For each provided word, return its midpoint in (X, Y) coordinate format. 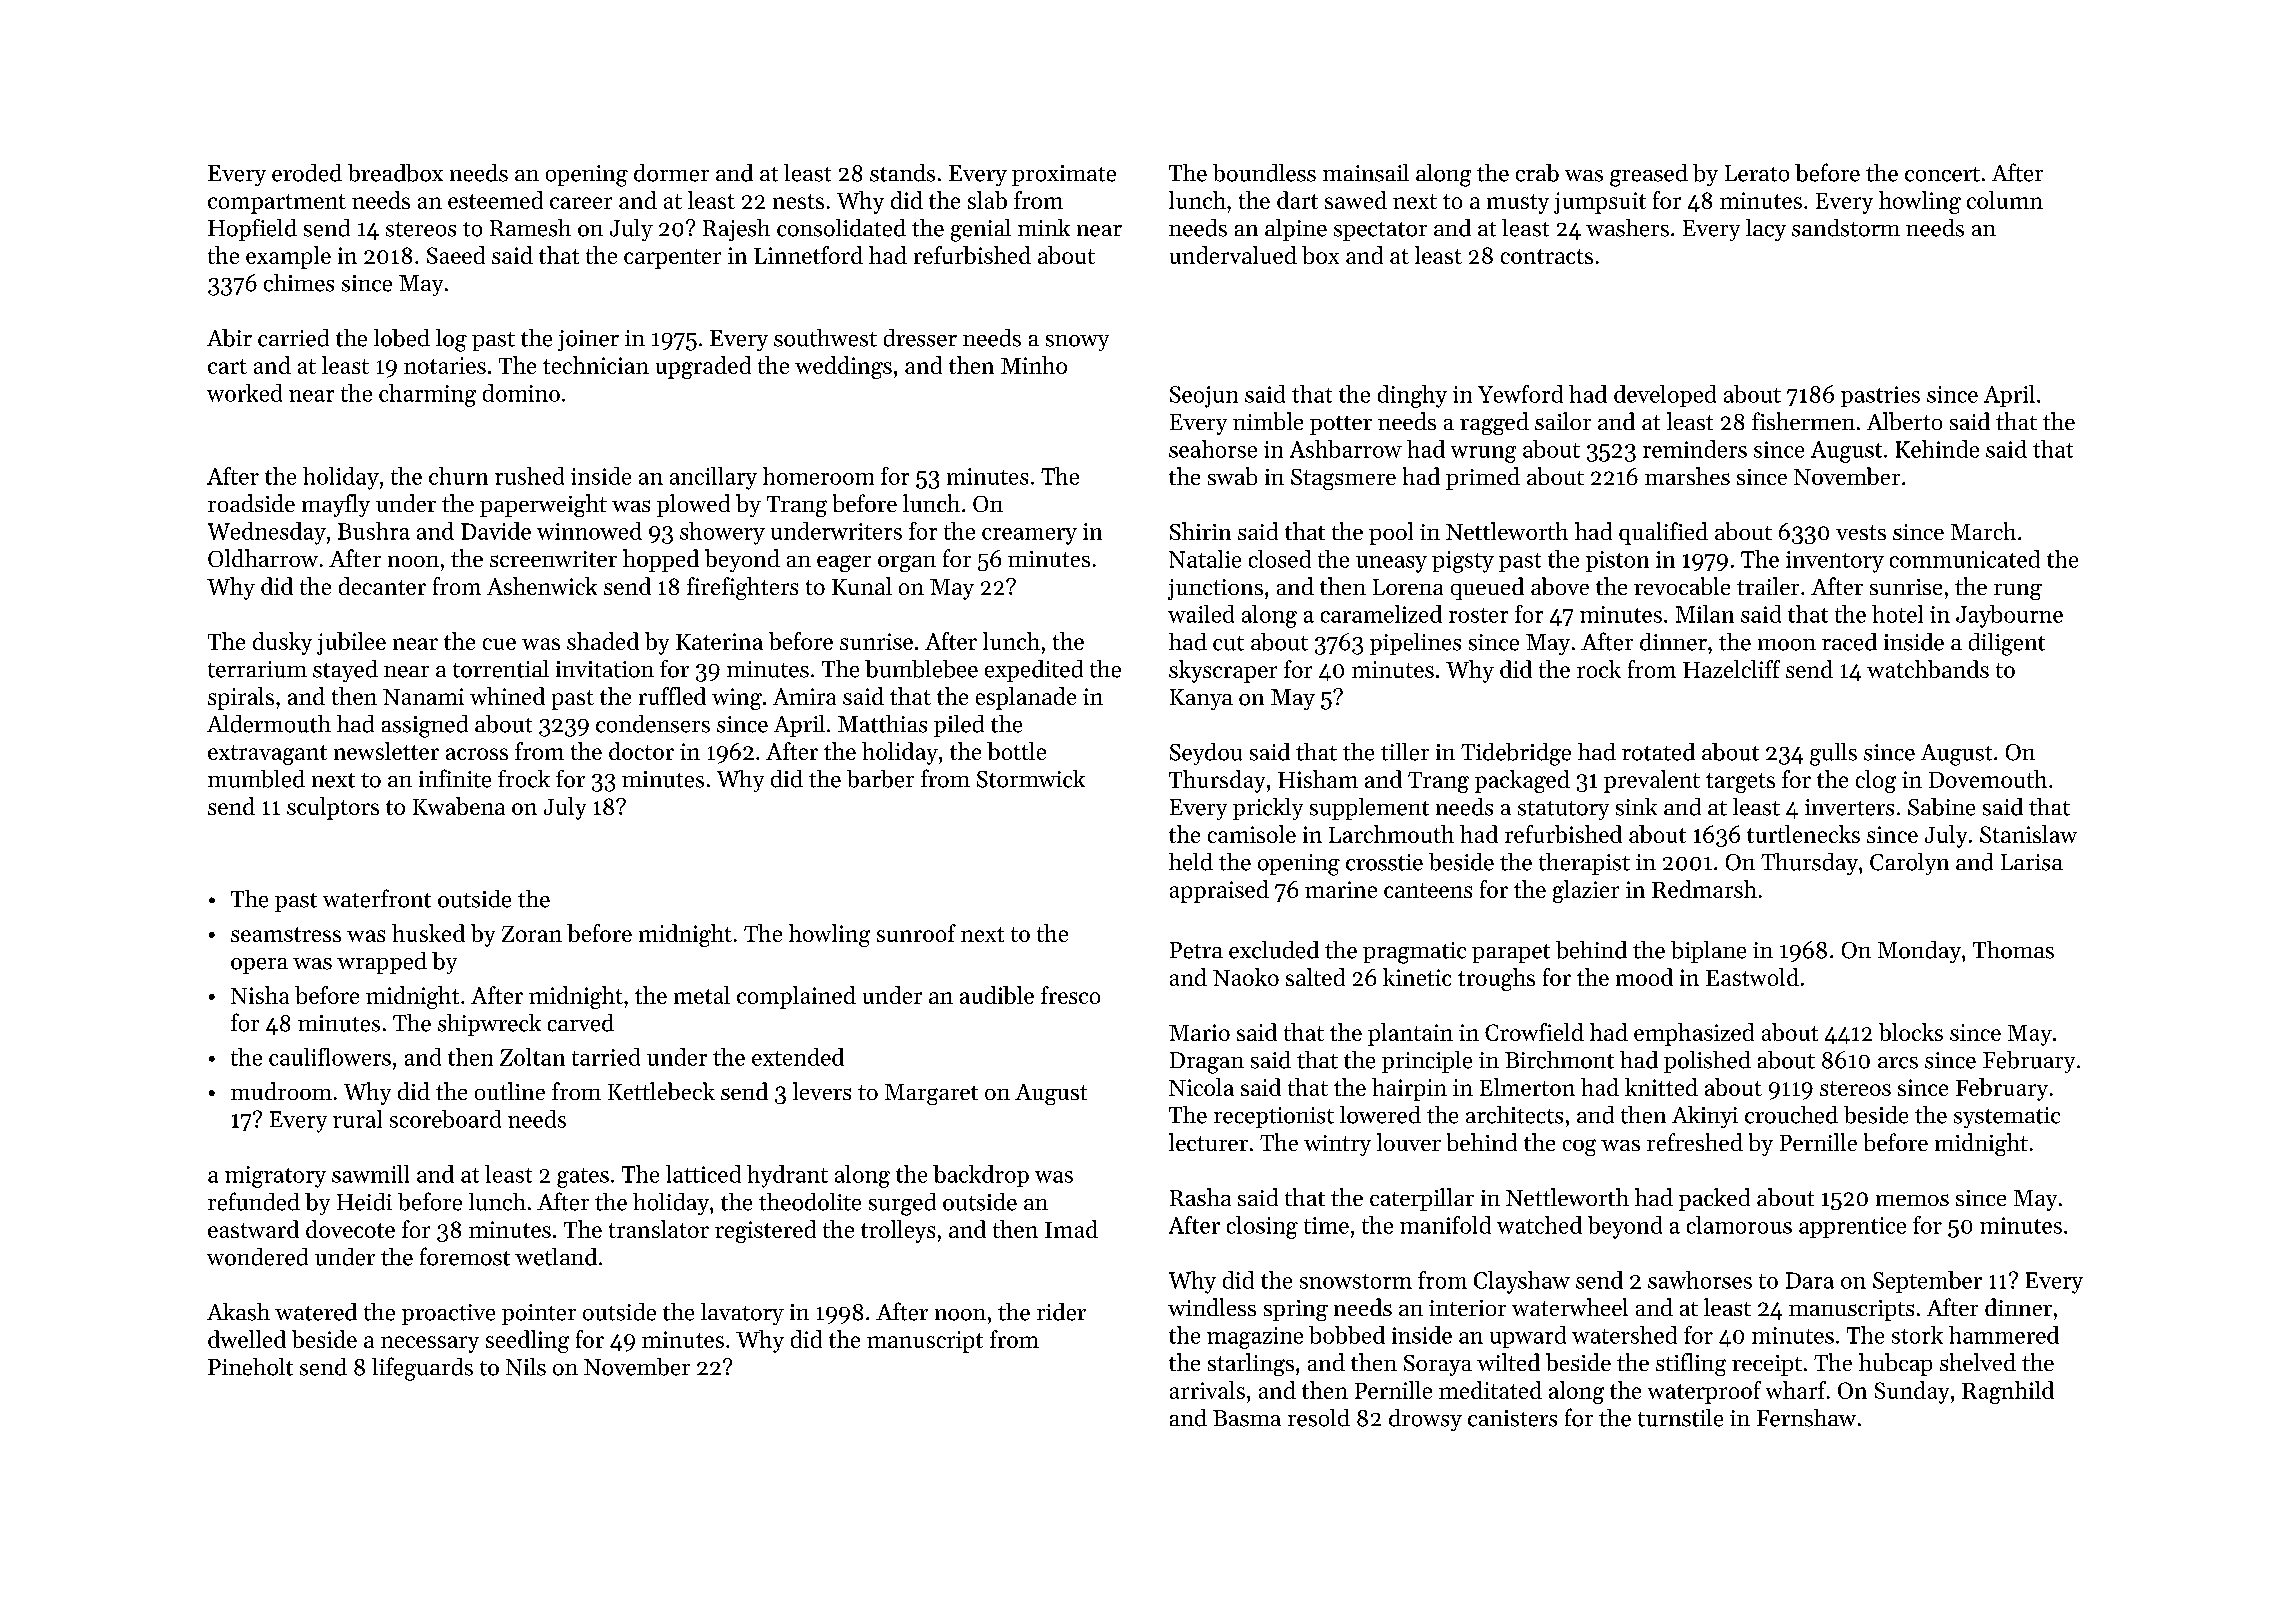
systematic (2007, 1117)
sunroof (916, 933)
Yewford (1520, 394)
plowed (693, 505)
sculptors (333, 808)
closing (1262, 1227)
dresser (920, 338)
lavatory (742, 1314)
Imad (1071, 1229)
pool (1391, 533)
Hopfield (252, 230)
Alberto (1904, 421)
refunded (254, 1201)
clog (1876, 781)
